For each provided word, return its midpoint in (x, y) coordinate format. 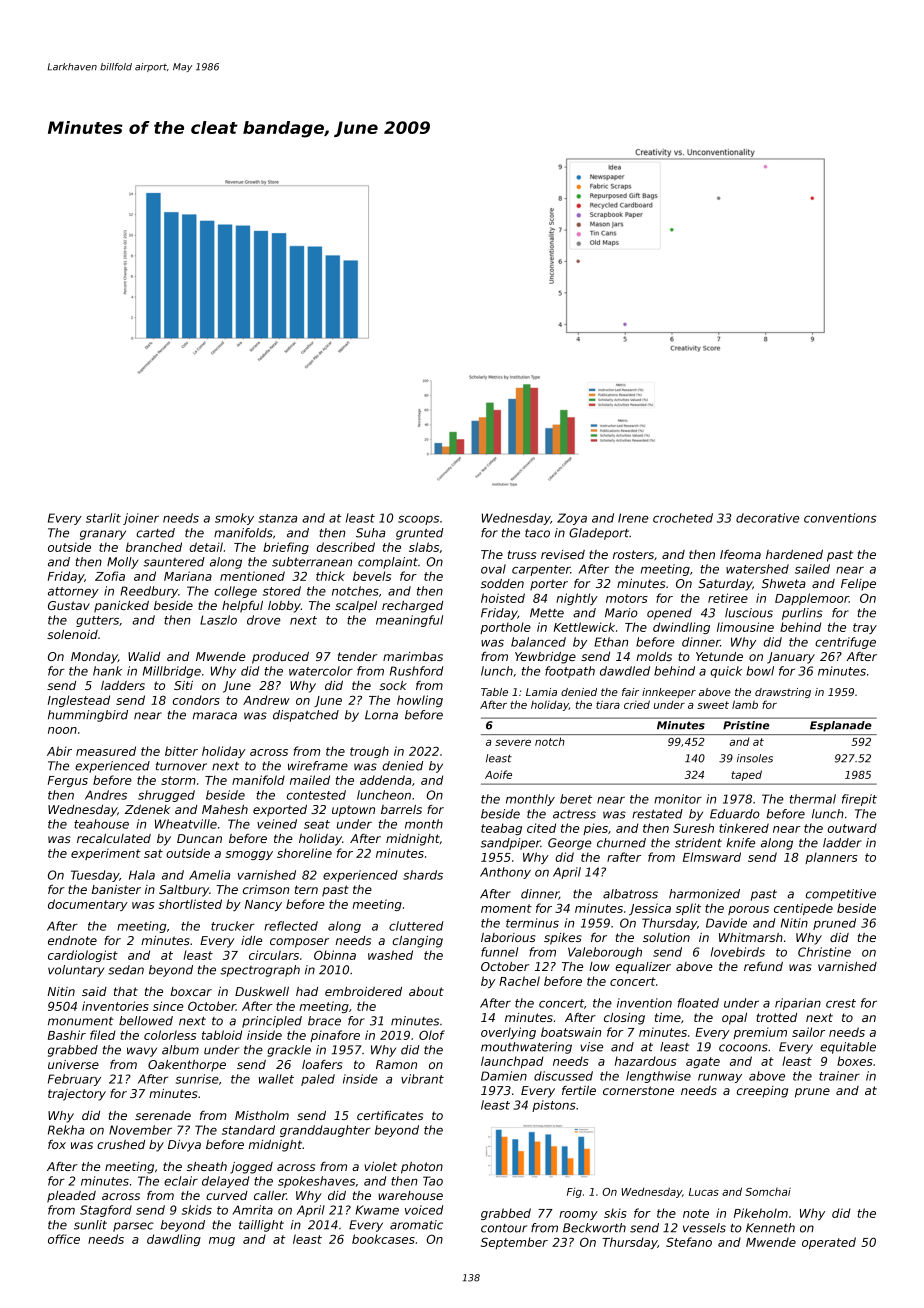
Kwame (377, 1210)
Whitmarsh (751, 937)
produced (280, 658)
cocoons (743, 1048)
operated (829, 1243)
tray (865, 628)
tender (357, 656)
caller (270, 1195)
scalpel (356, 607)
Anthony (505, 873)
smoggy (249, 855)
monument (80, 1021)
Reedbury (149, 592)
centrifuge (845, 643)
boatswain (571, 1032)
